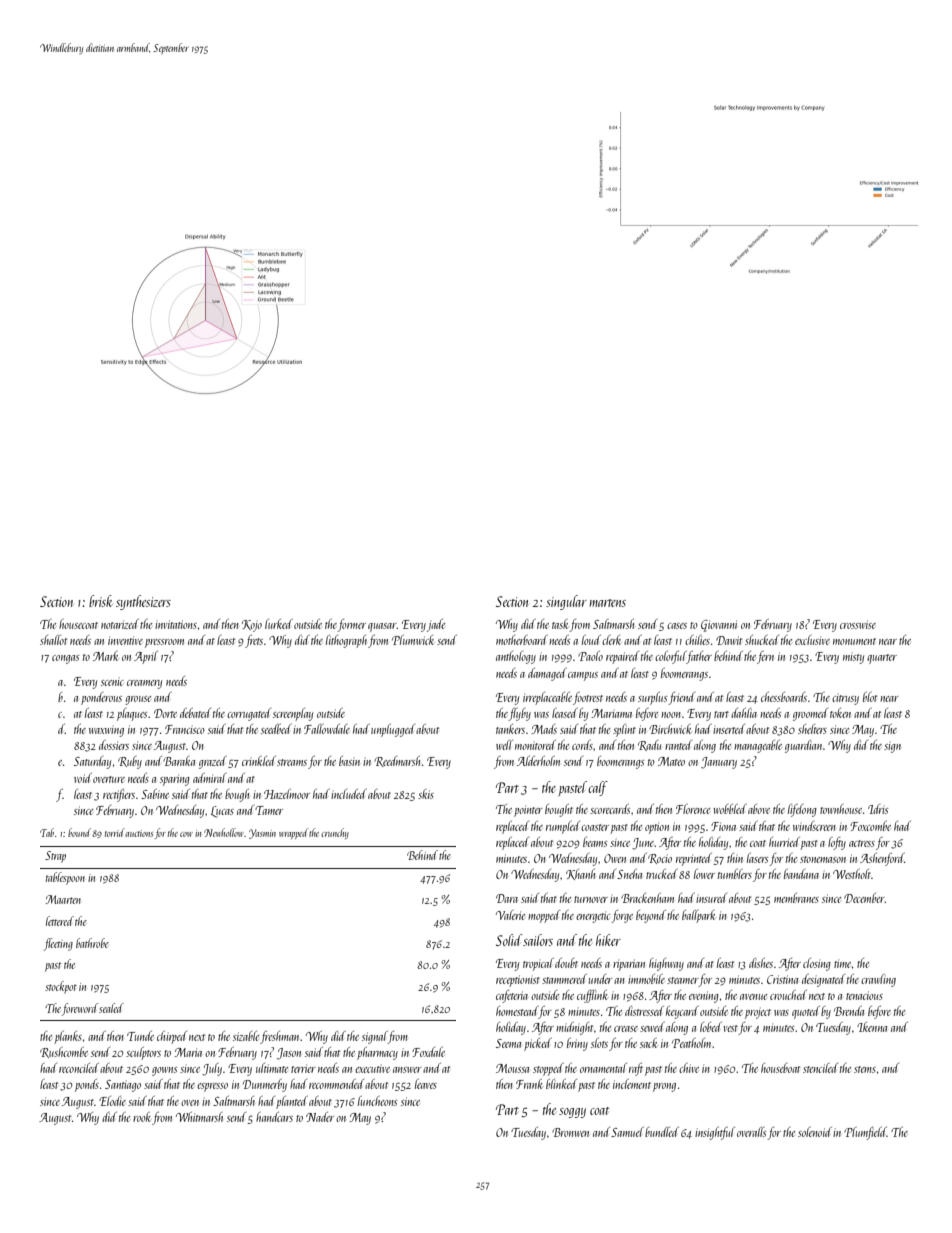 The width and height of the screenshot is (952, 1233). I want to click on Khanh, so click(580, 874).
